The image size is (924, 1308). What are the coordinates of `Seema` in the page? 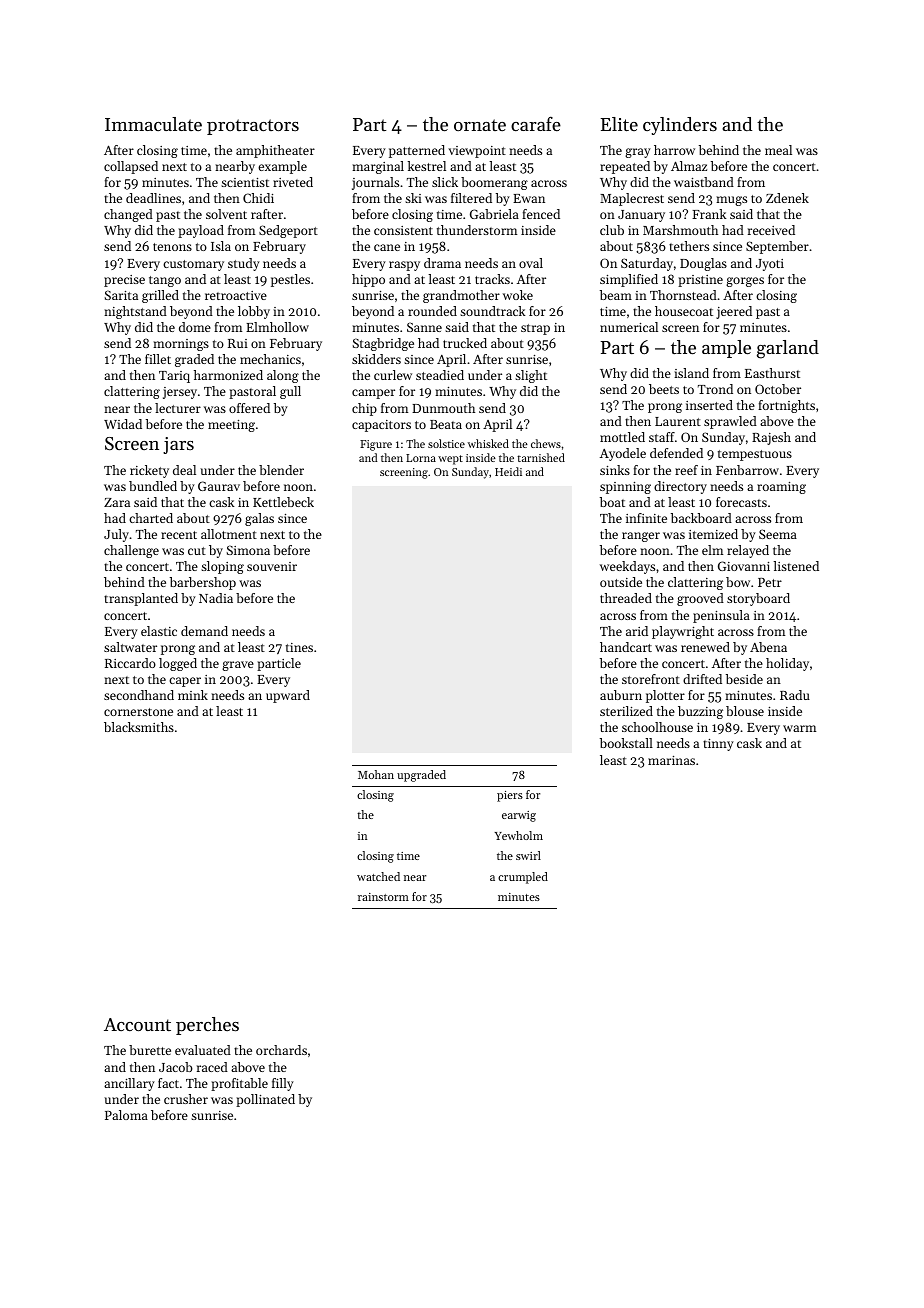 It's located at (778, 534).
